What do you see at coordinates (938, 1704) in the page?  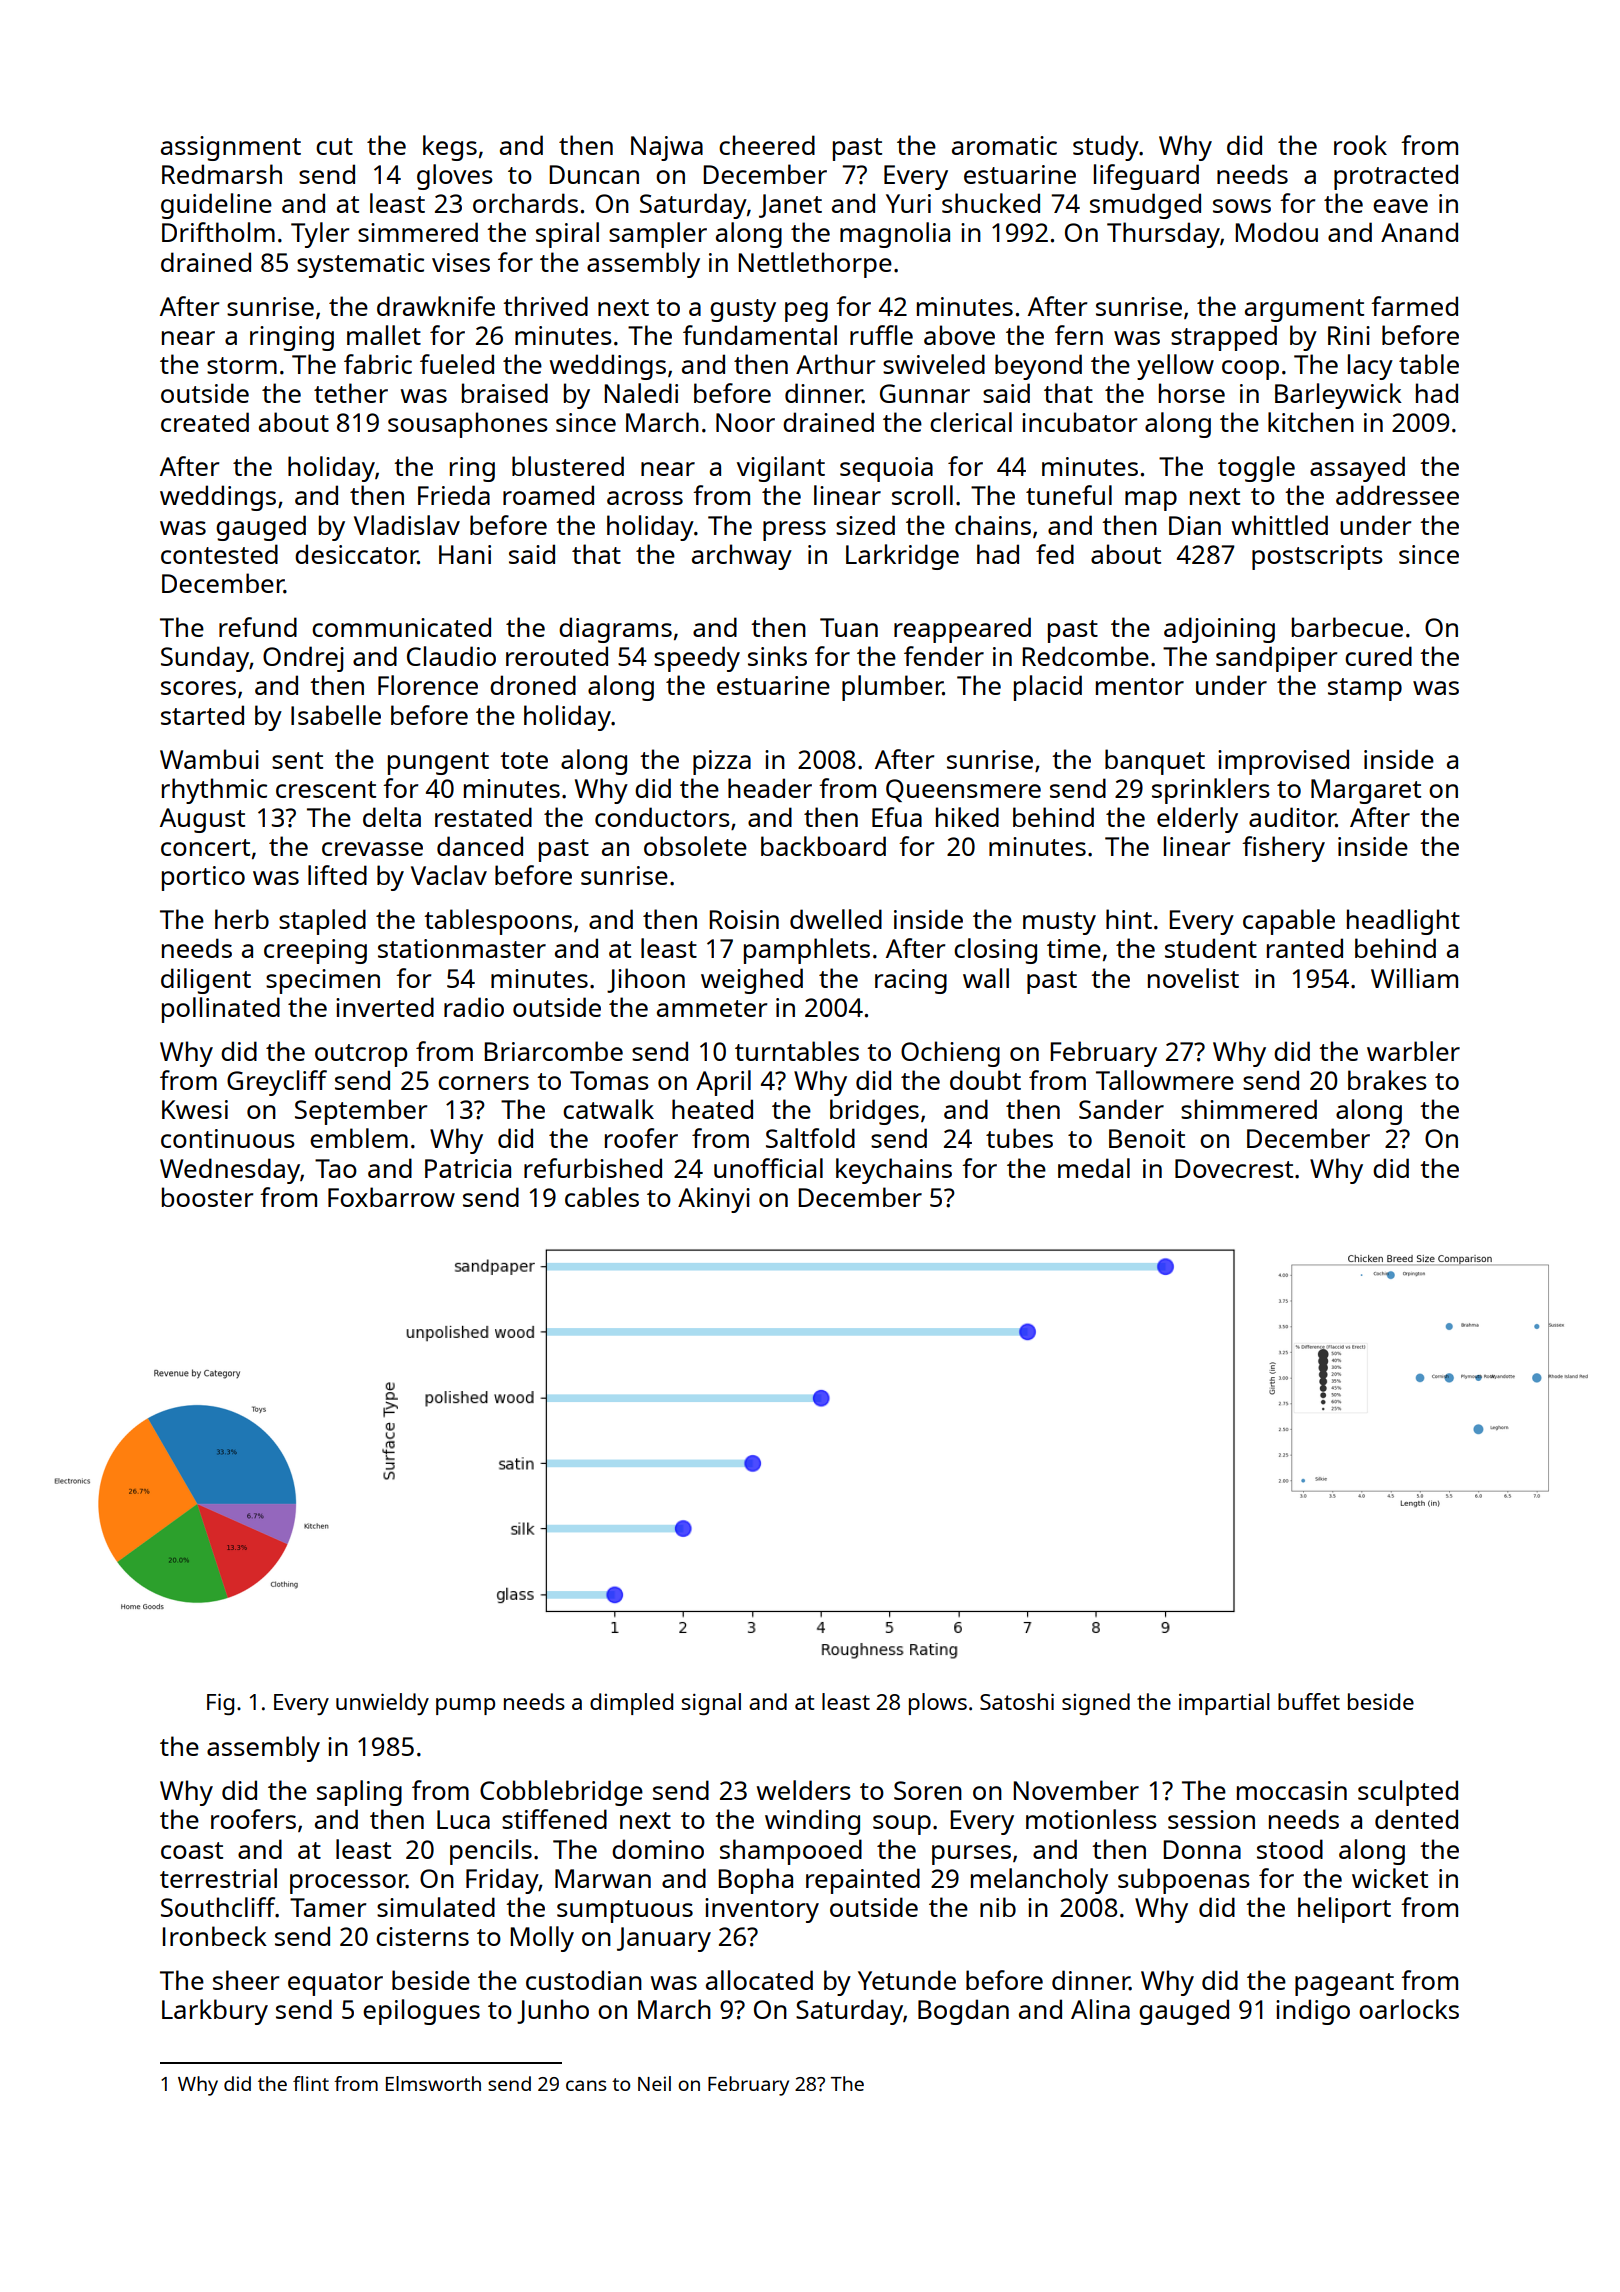 I see `plows` at bounding box center [938, 1704].
